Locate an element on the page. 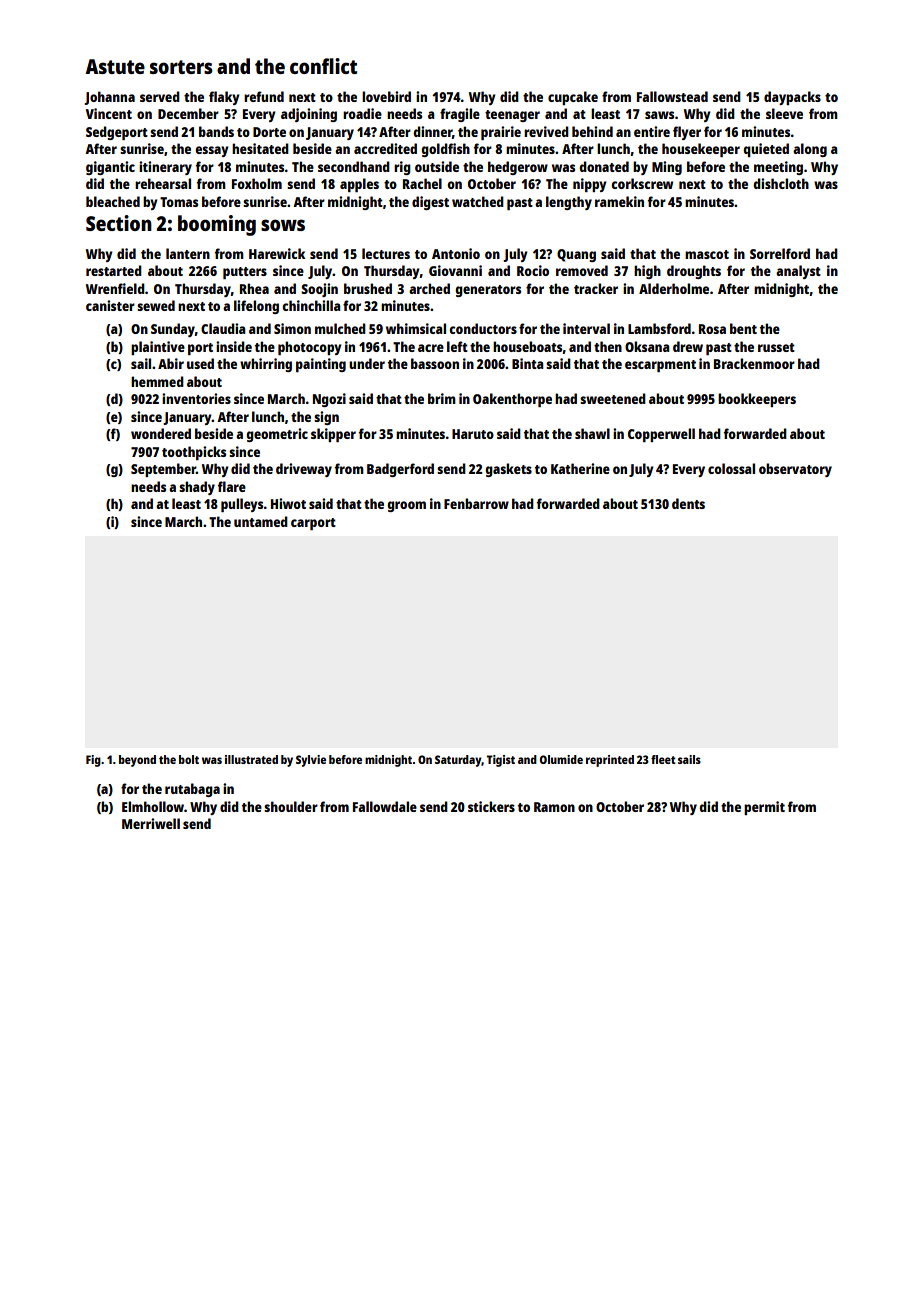  September is located at coordinates (163, 470).
